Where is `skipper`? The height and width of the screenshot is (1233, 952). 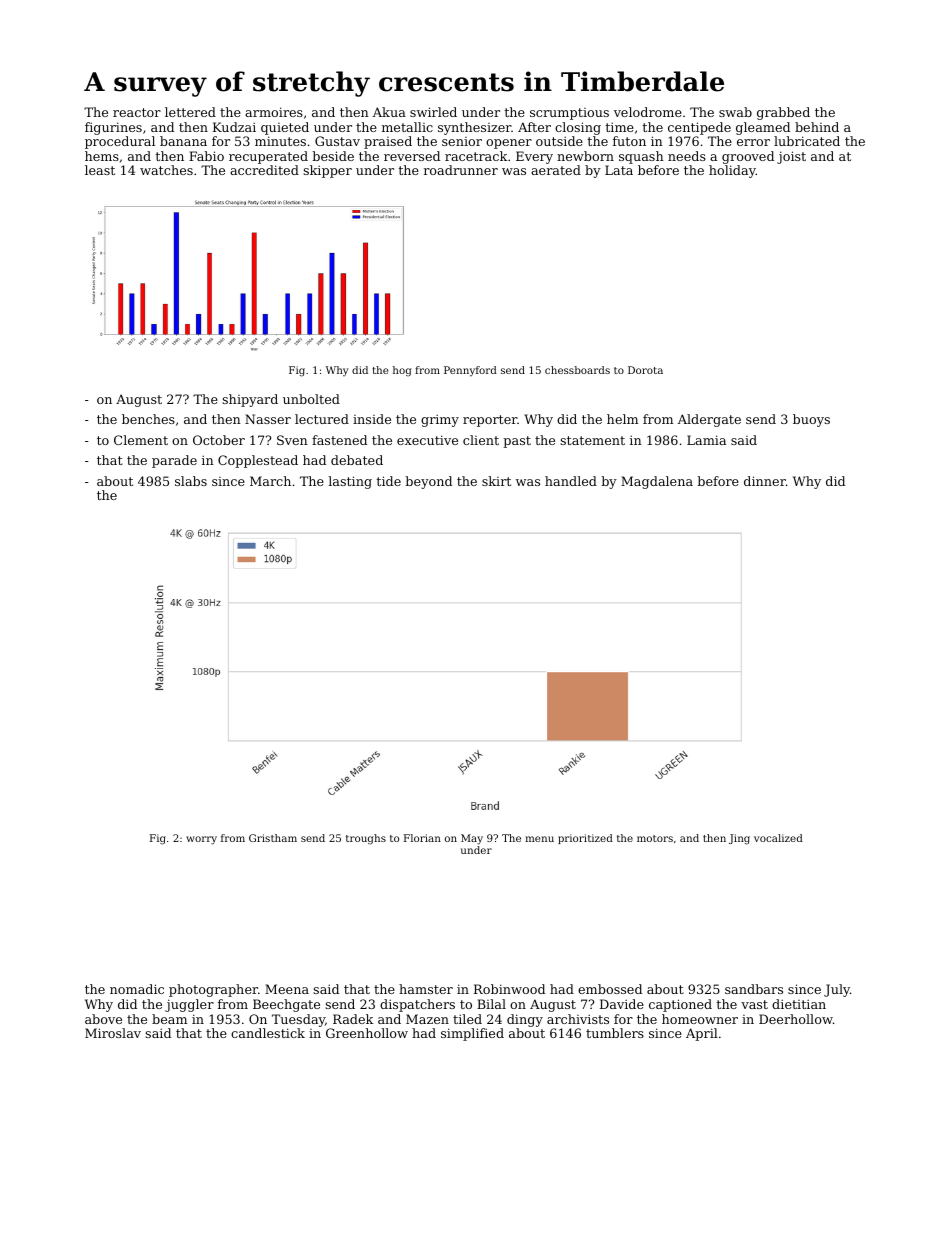
skipper is located at coordinates (327, 171).
